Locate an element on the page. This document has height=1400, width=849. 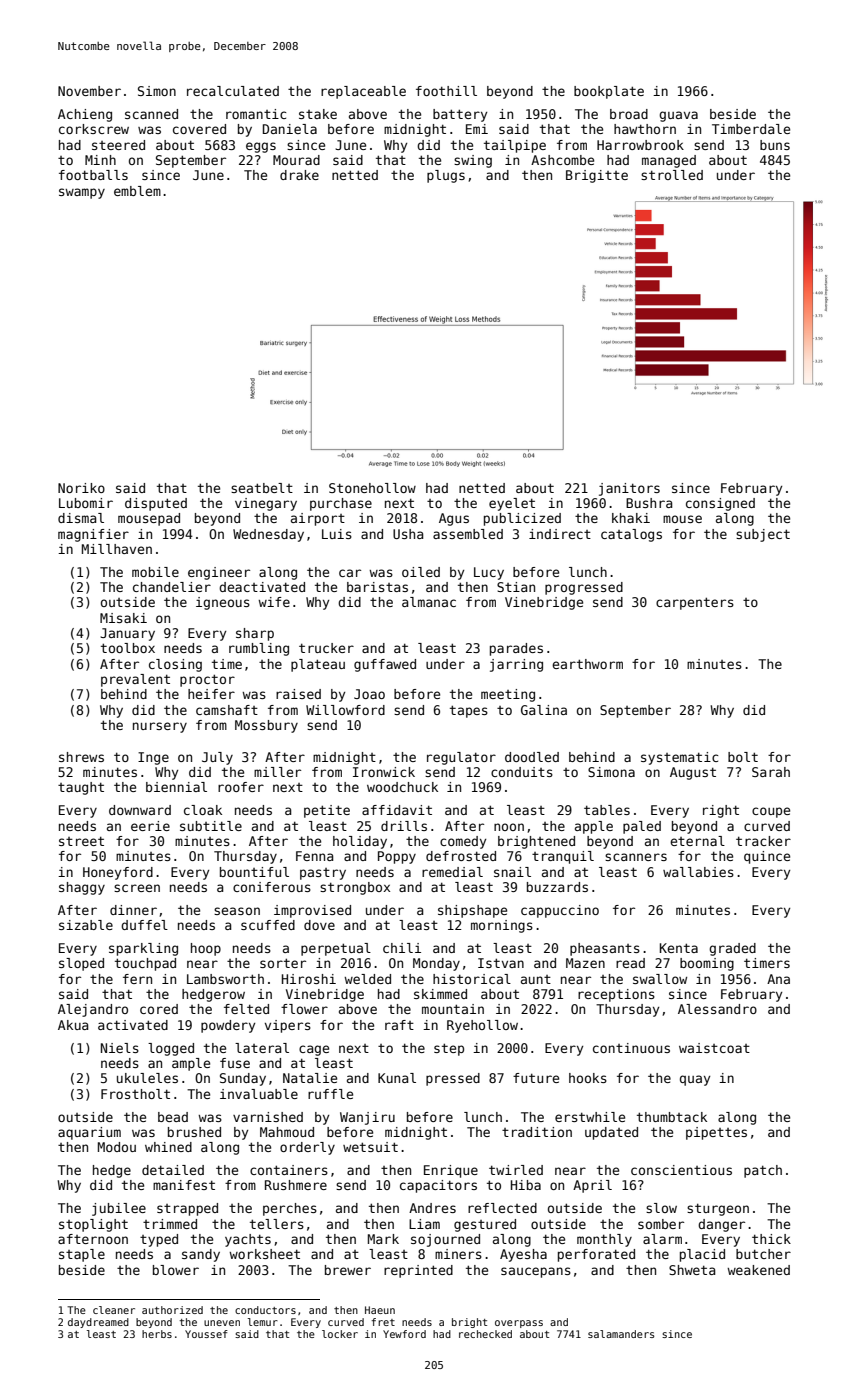
Alessandro is located at coordinates (717, 1009).
